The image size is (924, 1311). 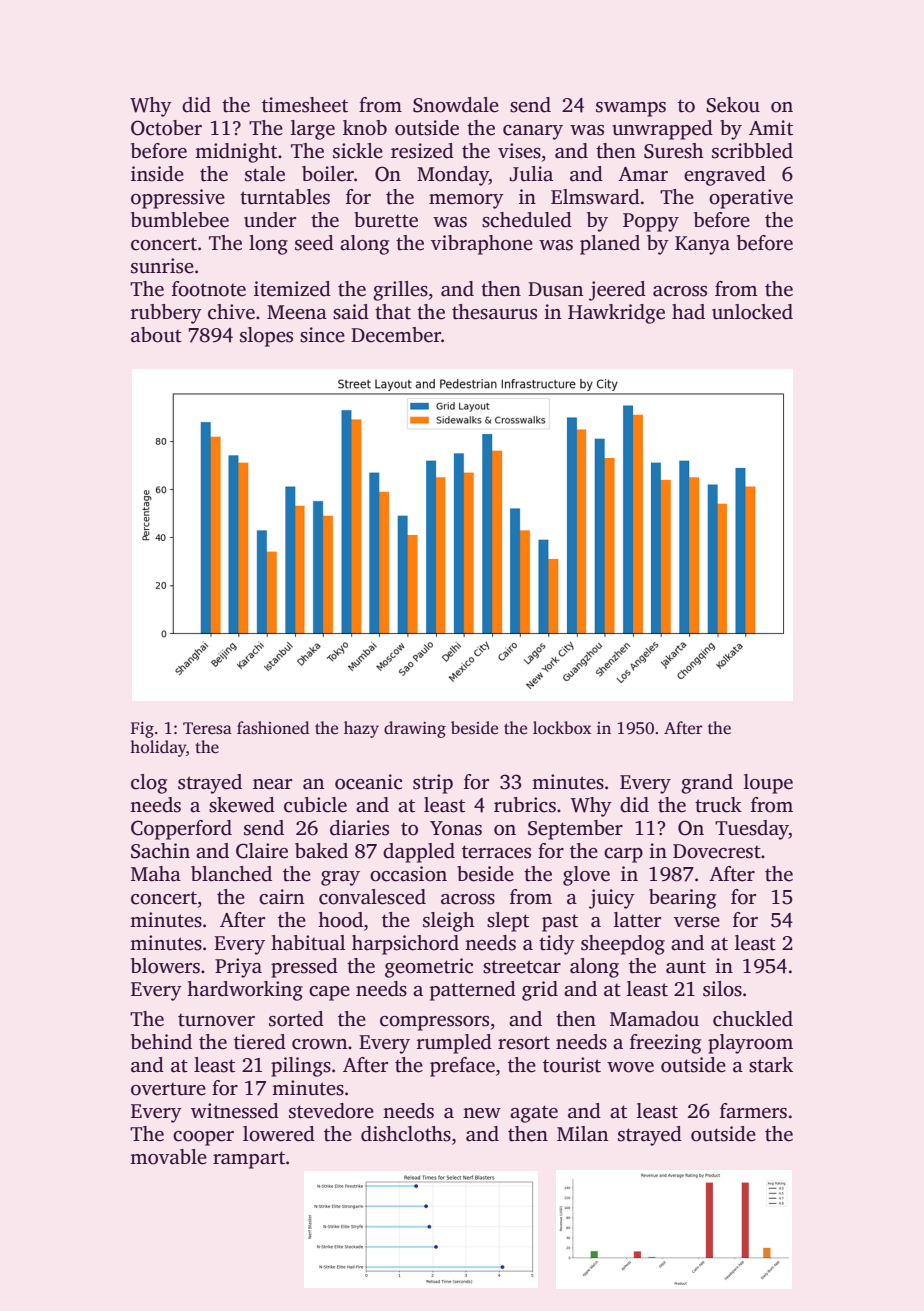 What do you see at coordinates (688, 312) in the screenshot?
I see `had` at bounding box center [688, 312].
